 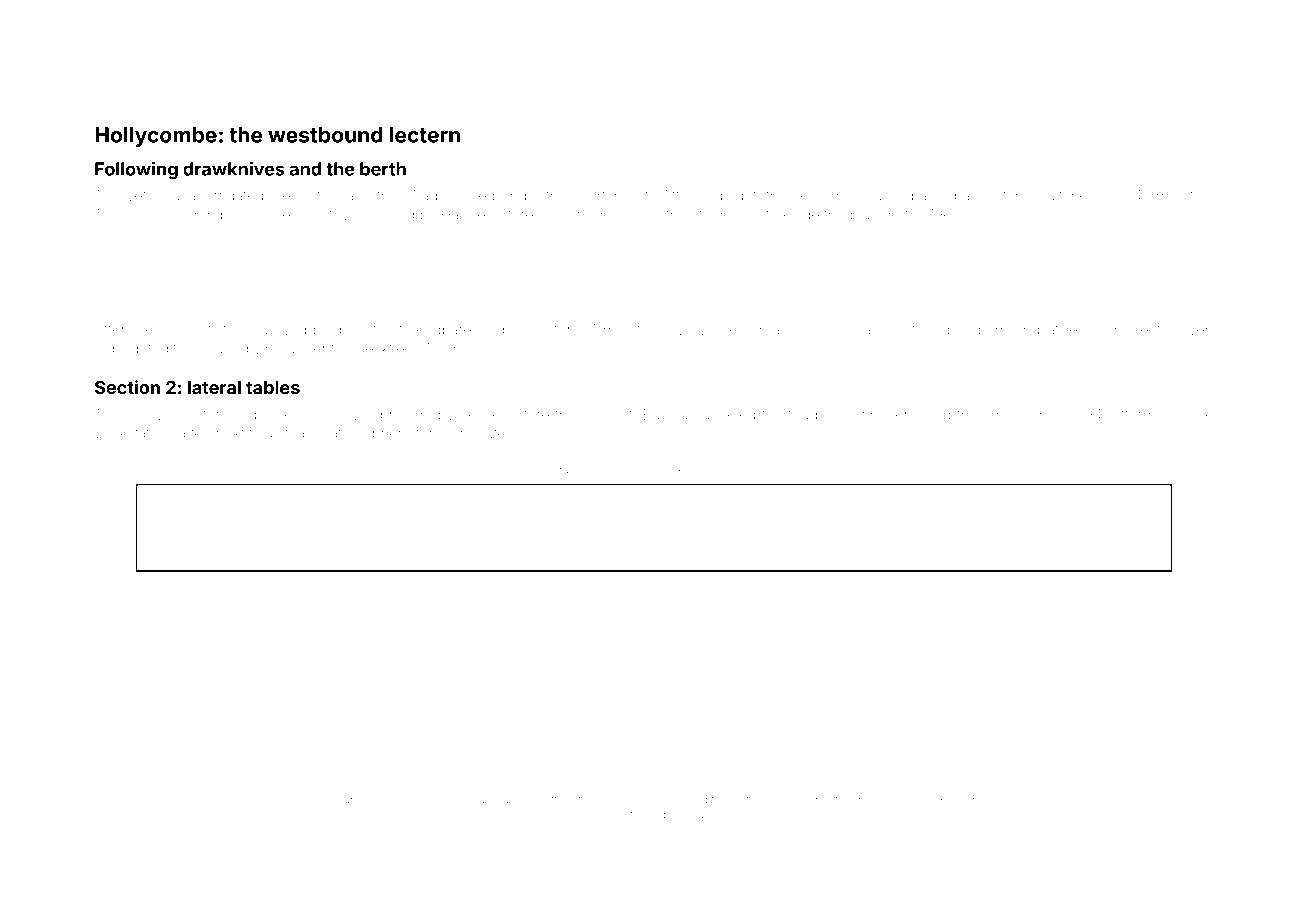 I want to click on canceled, so click(x=725, y=414).
